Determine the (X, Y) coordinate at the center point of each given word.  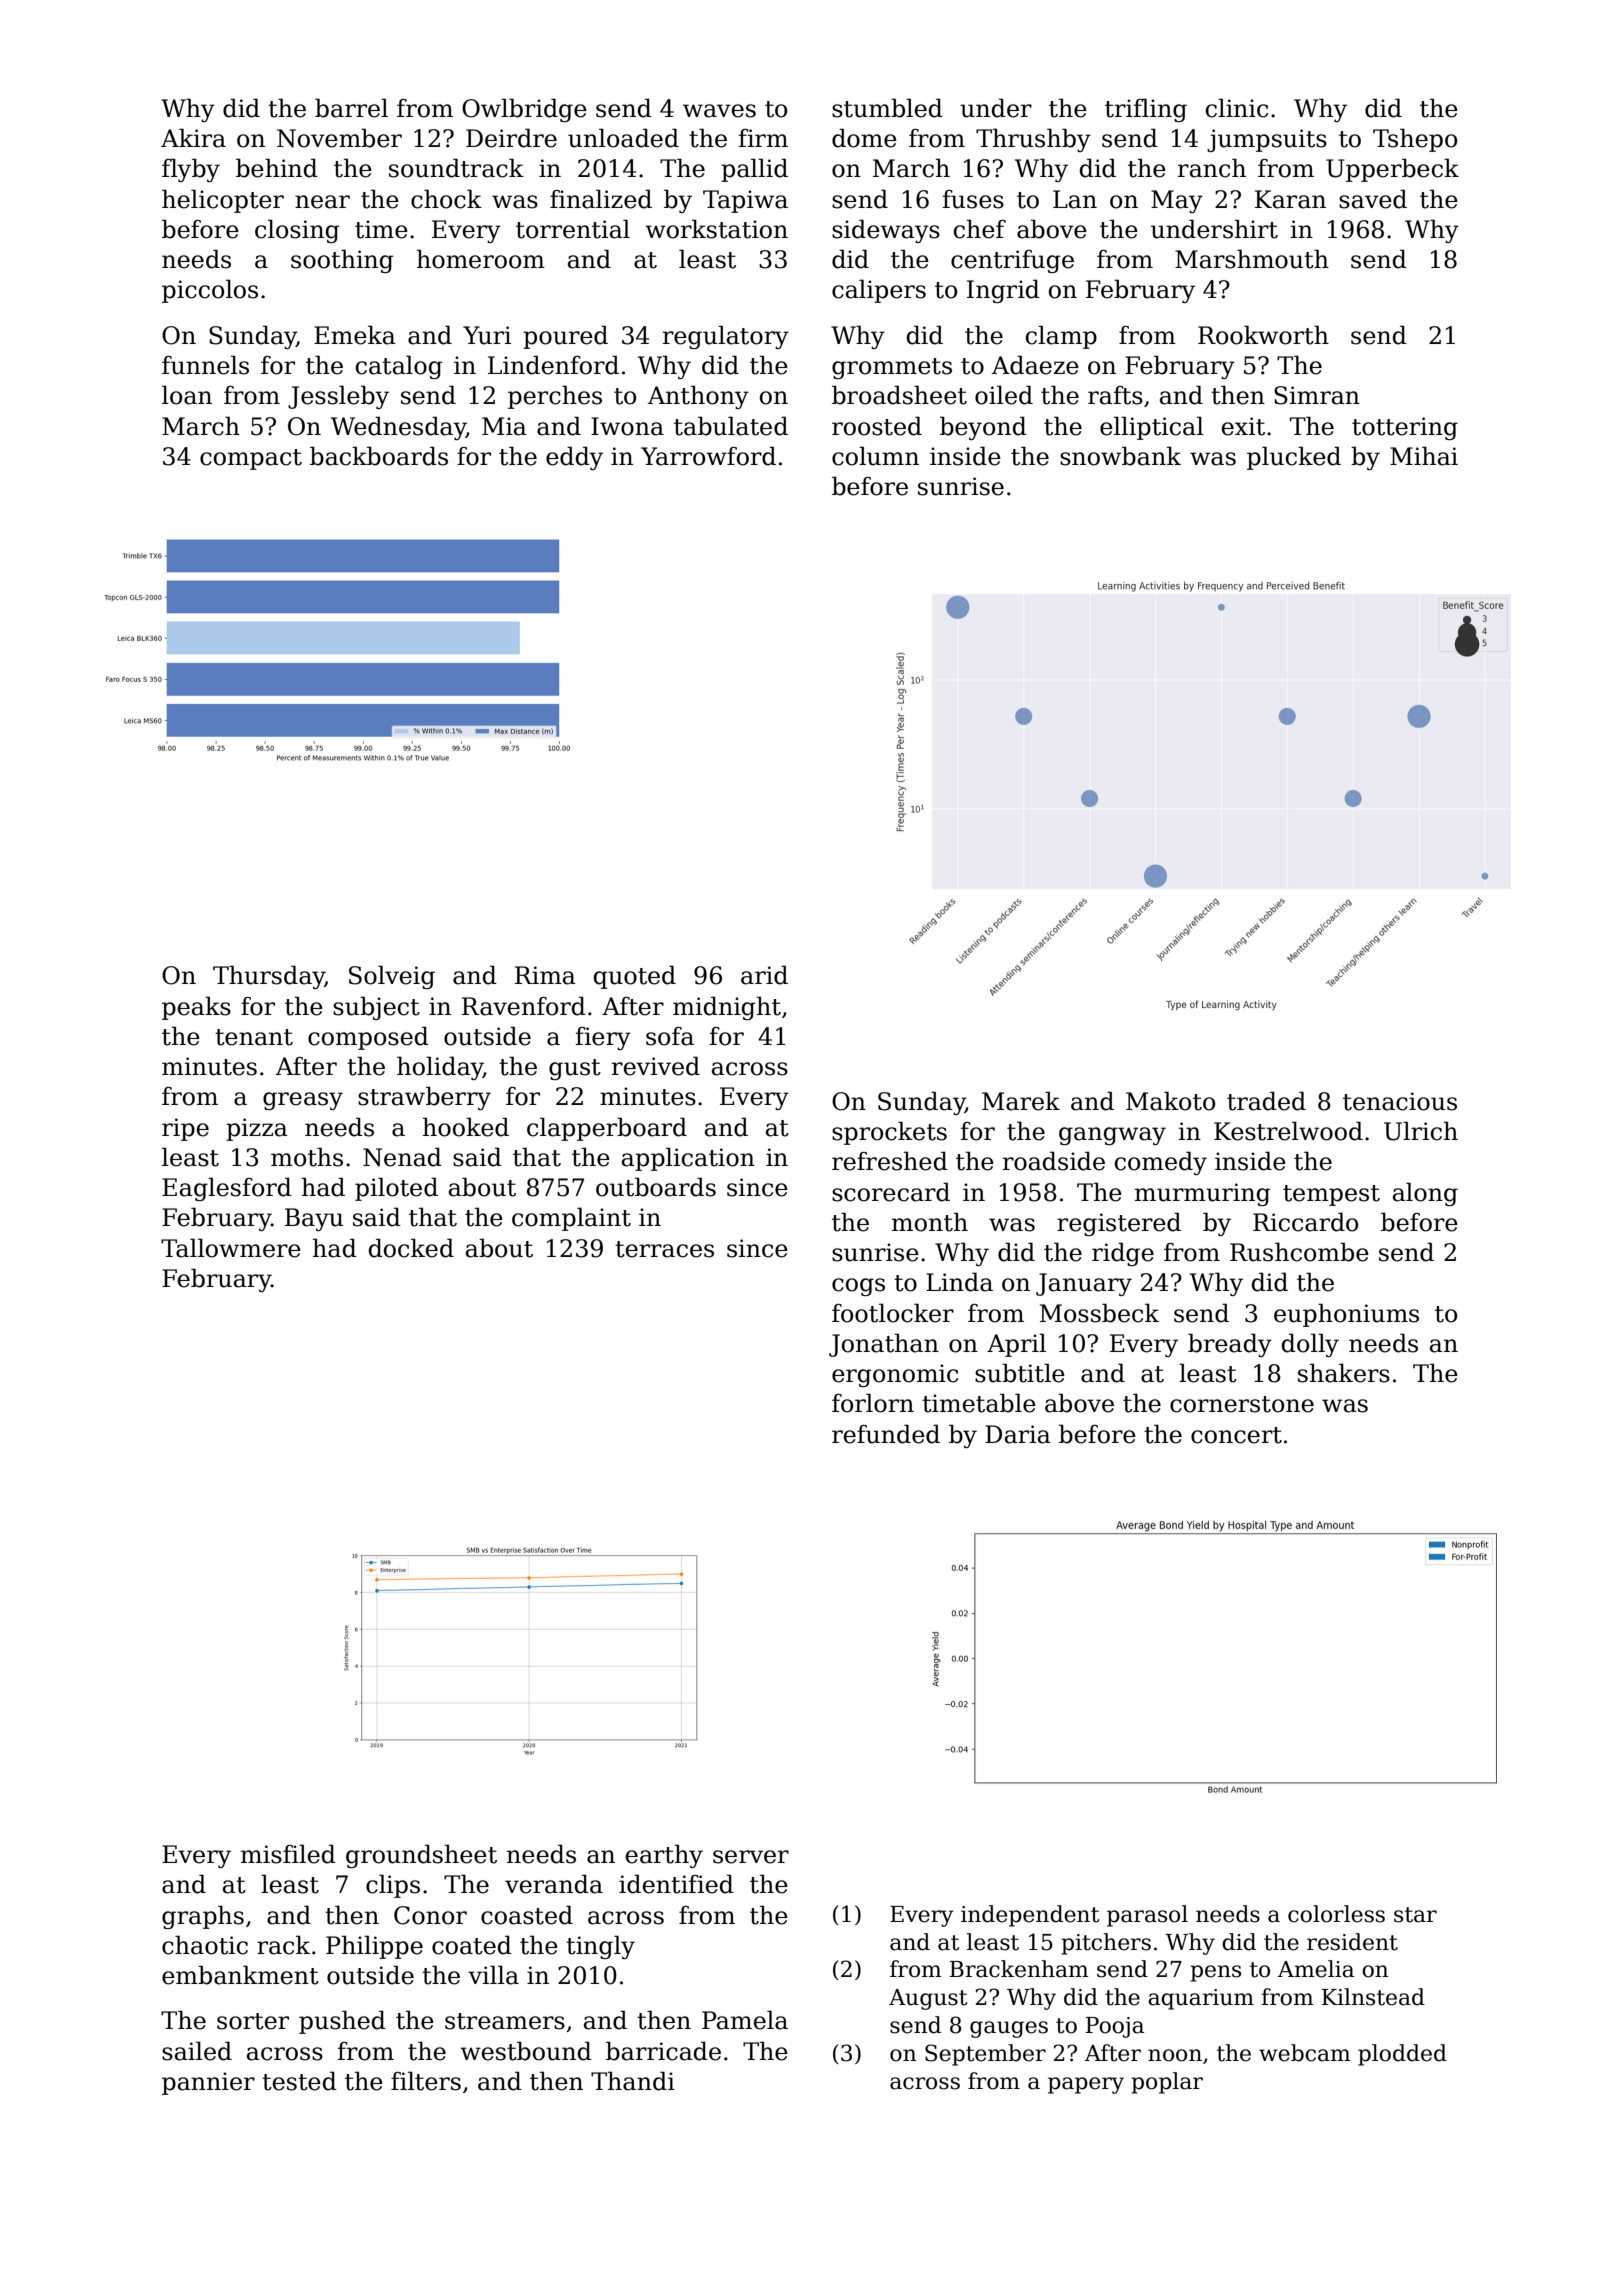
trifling (1146, 110)
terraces (664, 1249)
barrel (351, 108)
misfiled (288, 1854)
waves (719, 111)
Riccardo (1305, 1222)
